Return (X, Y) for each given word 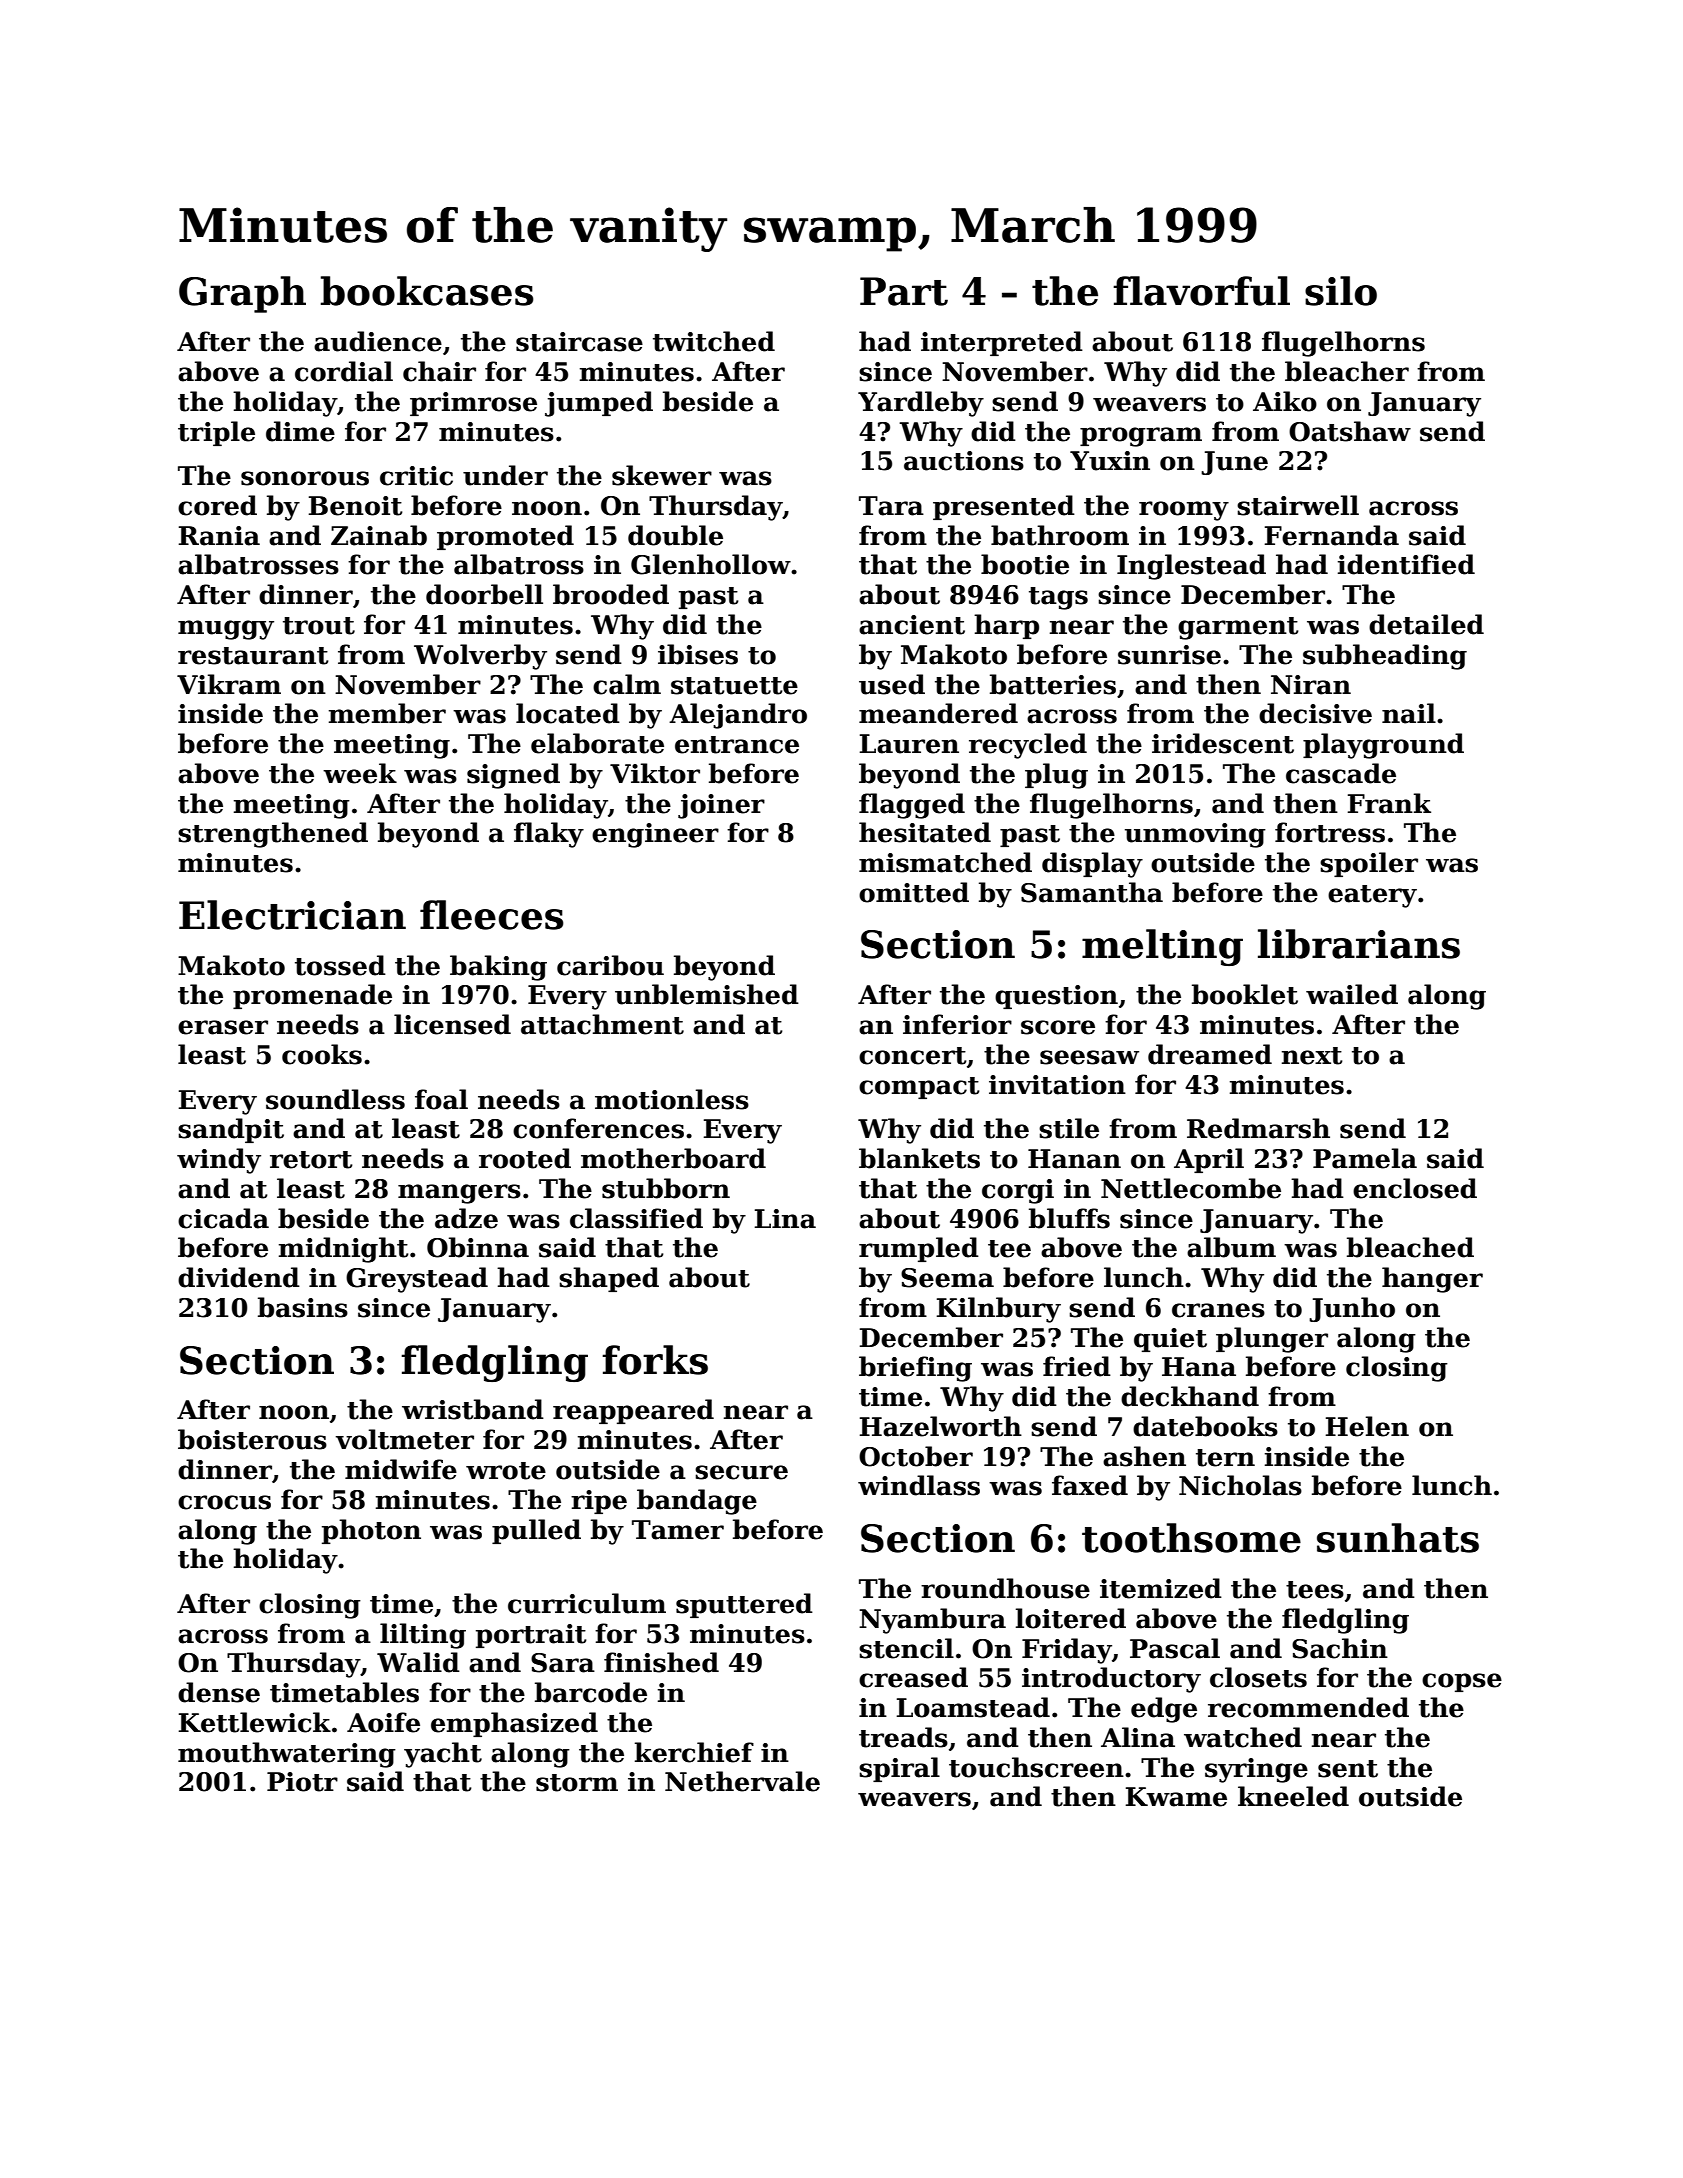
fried (1077, 1366)
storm (577, 1783)
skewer (662, 475)
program (1141, 437)
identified (1406, 564)
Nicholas (1240, 1485)
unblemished (707, 994)
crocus (224, 1502)
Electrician (292, 915)
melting (1162, 947)
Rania (219, 536)
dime (300, 431)
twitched (714, 341)
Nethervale (742, 1781)
